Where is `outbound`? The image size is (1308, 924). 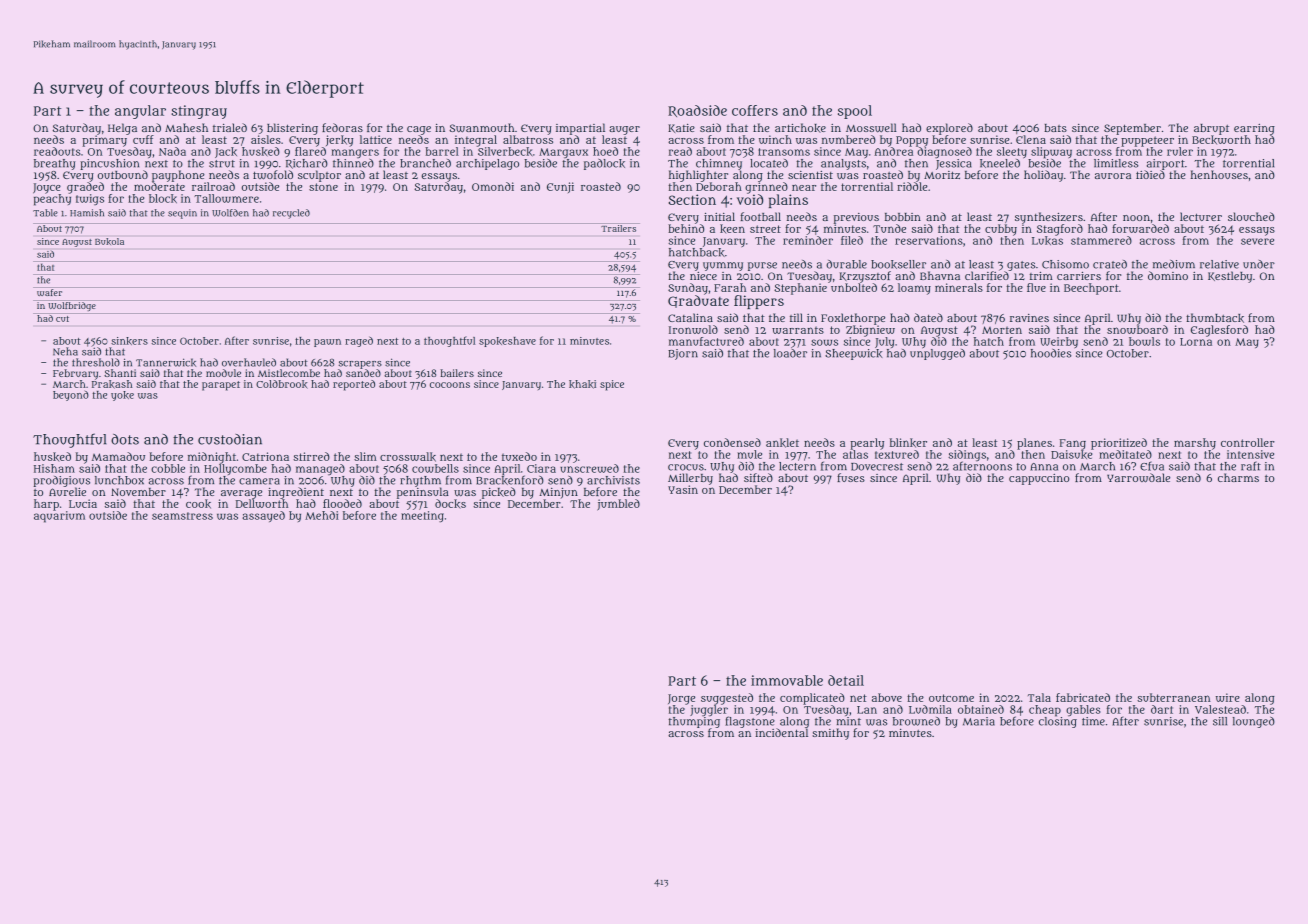 outbound is located at coordinates (123, 174).
